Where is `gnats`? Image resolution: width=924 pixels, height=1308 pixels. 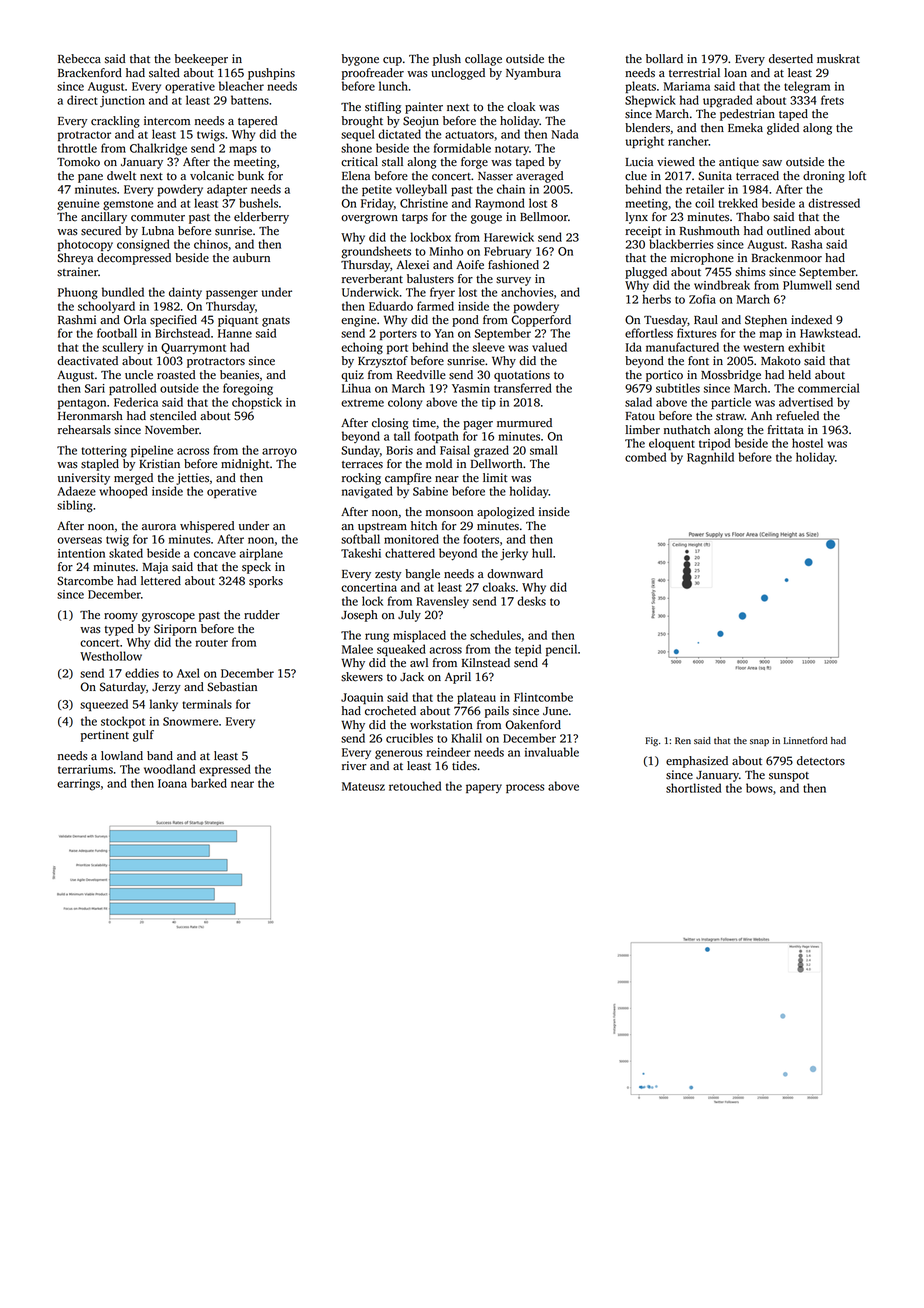
gnats is located at coordinates (276, 322).
